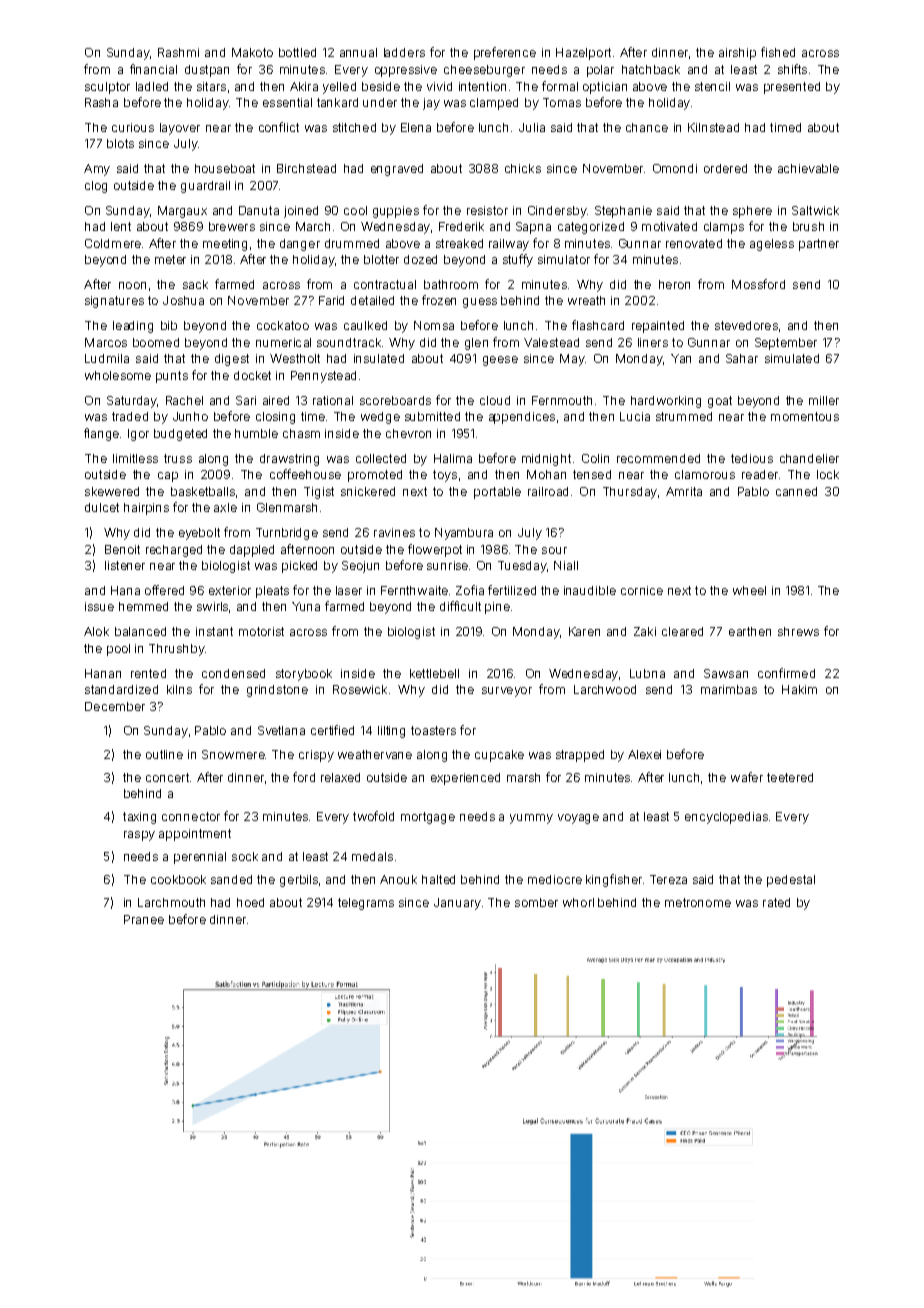 The height and width of the document is (1308, 924). I want to click on Zaki, so click(645, 631).
